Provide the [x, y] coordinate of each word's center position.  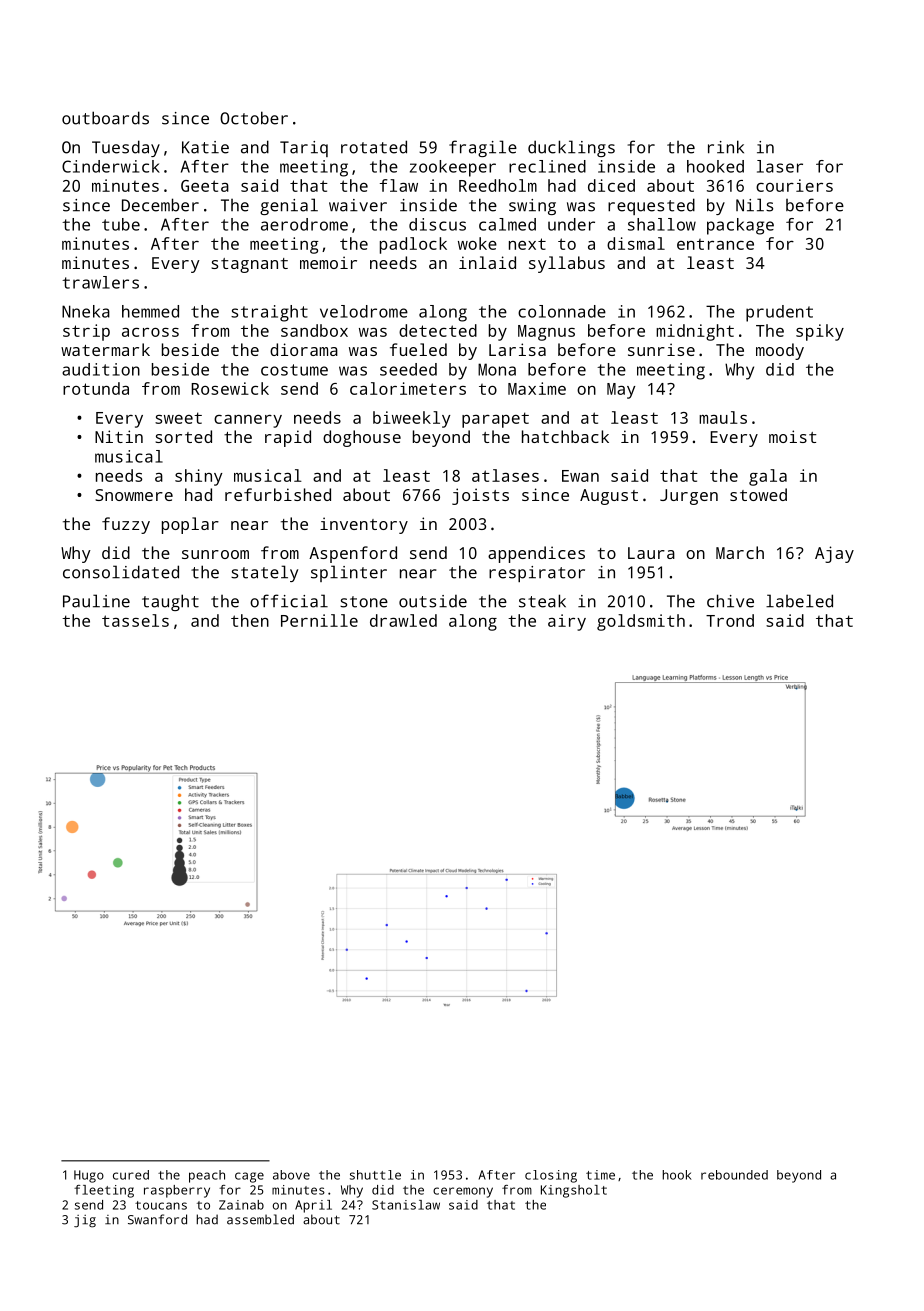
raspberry [177, 1191]
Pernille [319, 620]
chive [730, 601]
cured [131, 1175]
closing [551, 1176]
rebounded [734, 1175]
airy [567, 622]
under [571, 224]
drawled [403, 620]
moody [780, 351]
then [250, 620]
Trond [730, 620]
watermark [105, 349]
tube [121, 224]
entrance [715, 244]
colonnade [562, 311]
